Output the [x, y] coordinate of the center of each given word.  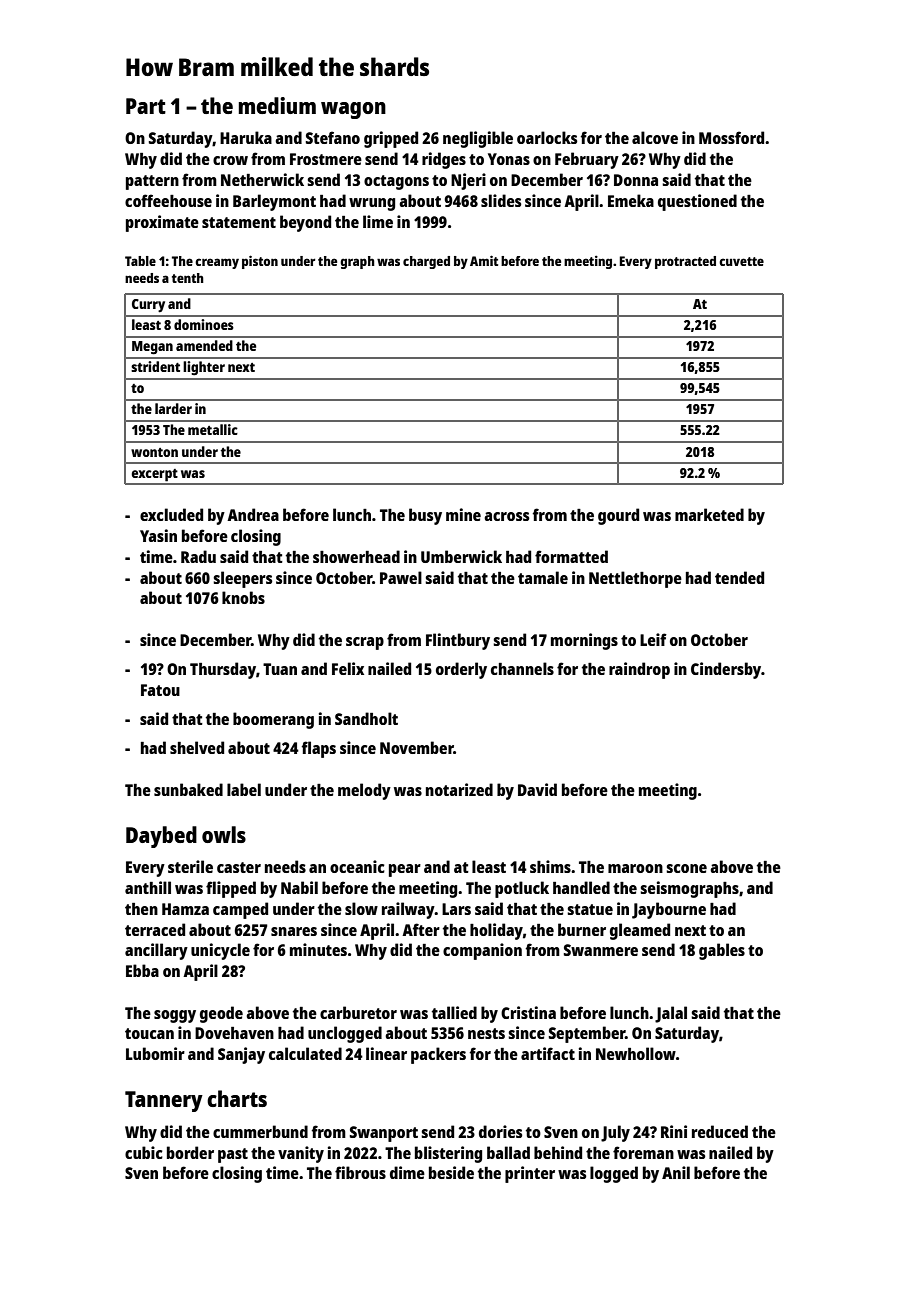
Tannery [164, 1101]
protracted [685, 262]
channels [522, 668]
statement [239, 222]
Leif [653, 639]
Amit [484, 260]
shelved [197, 747]
